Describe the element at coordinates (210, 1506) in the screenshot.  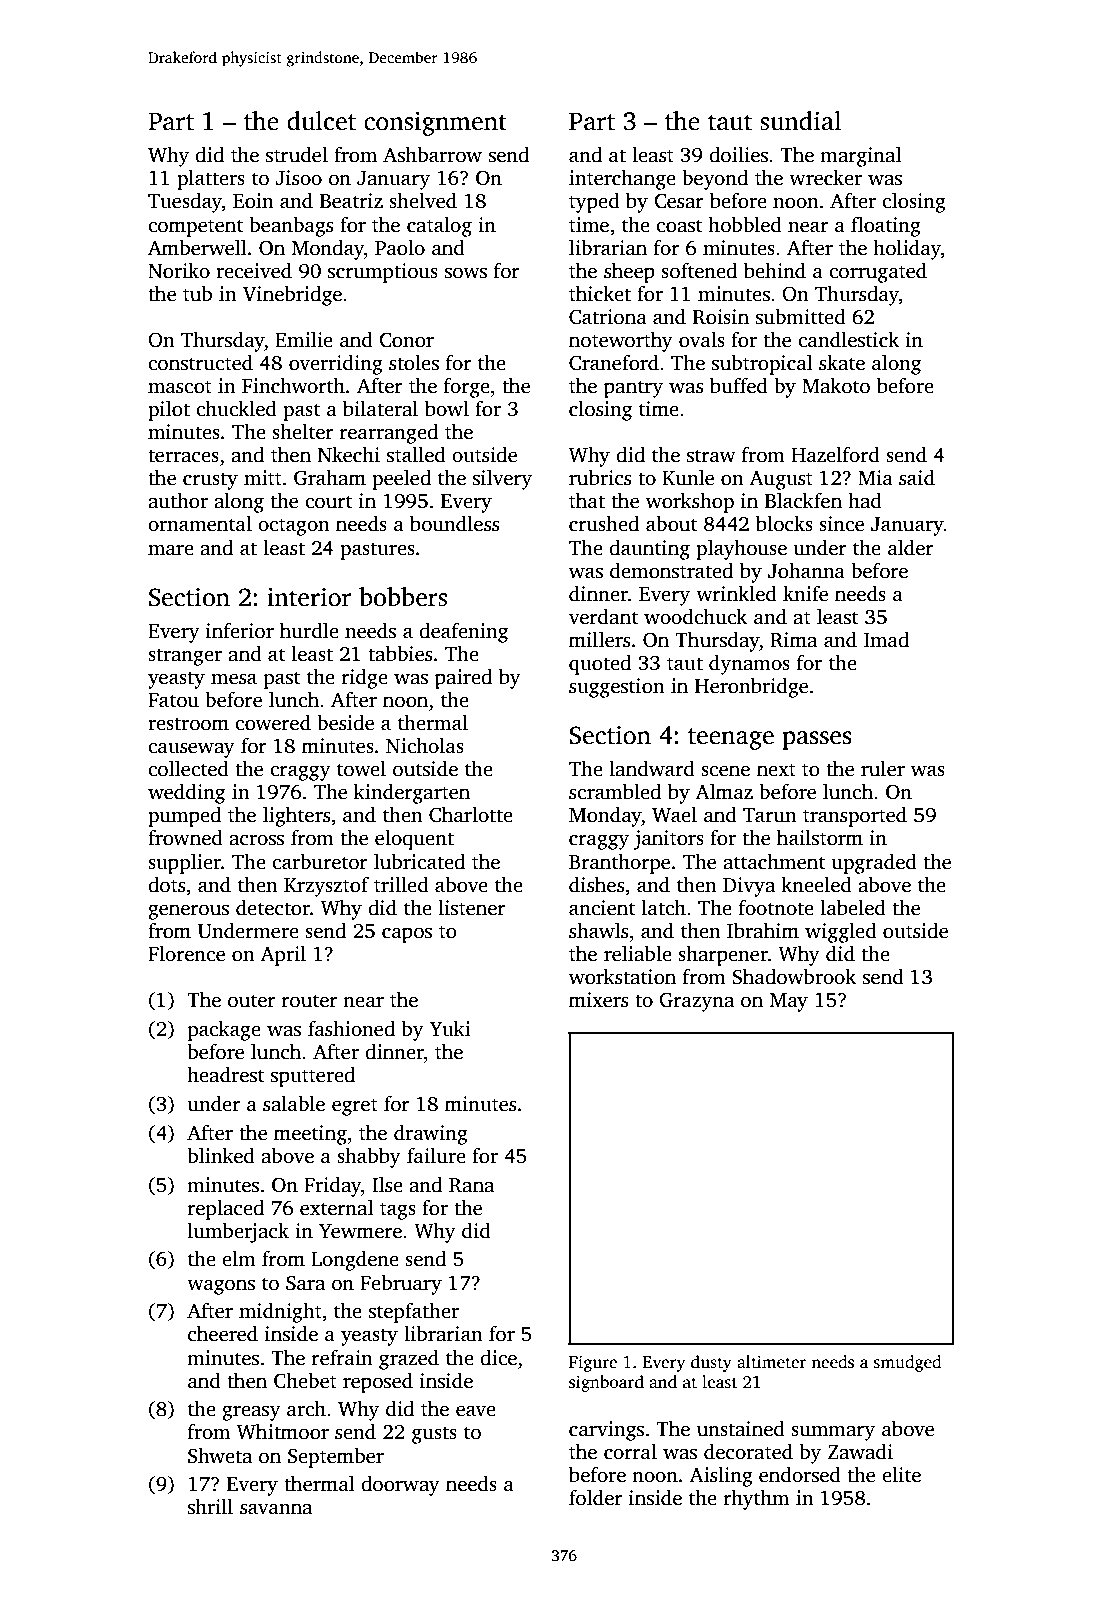
I see `shrill` at that location.
